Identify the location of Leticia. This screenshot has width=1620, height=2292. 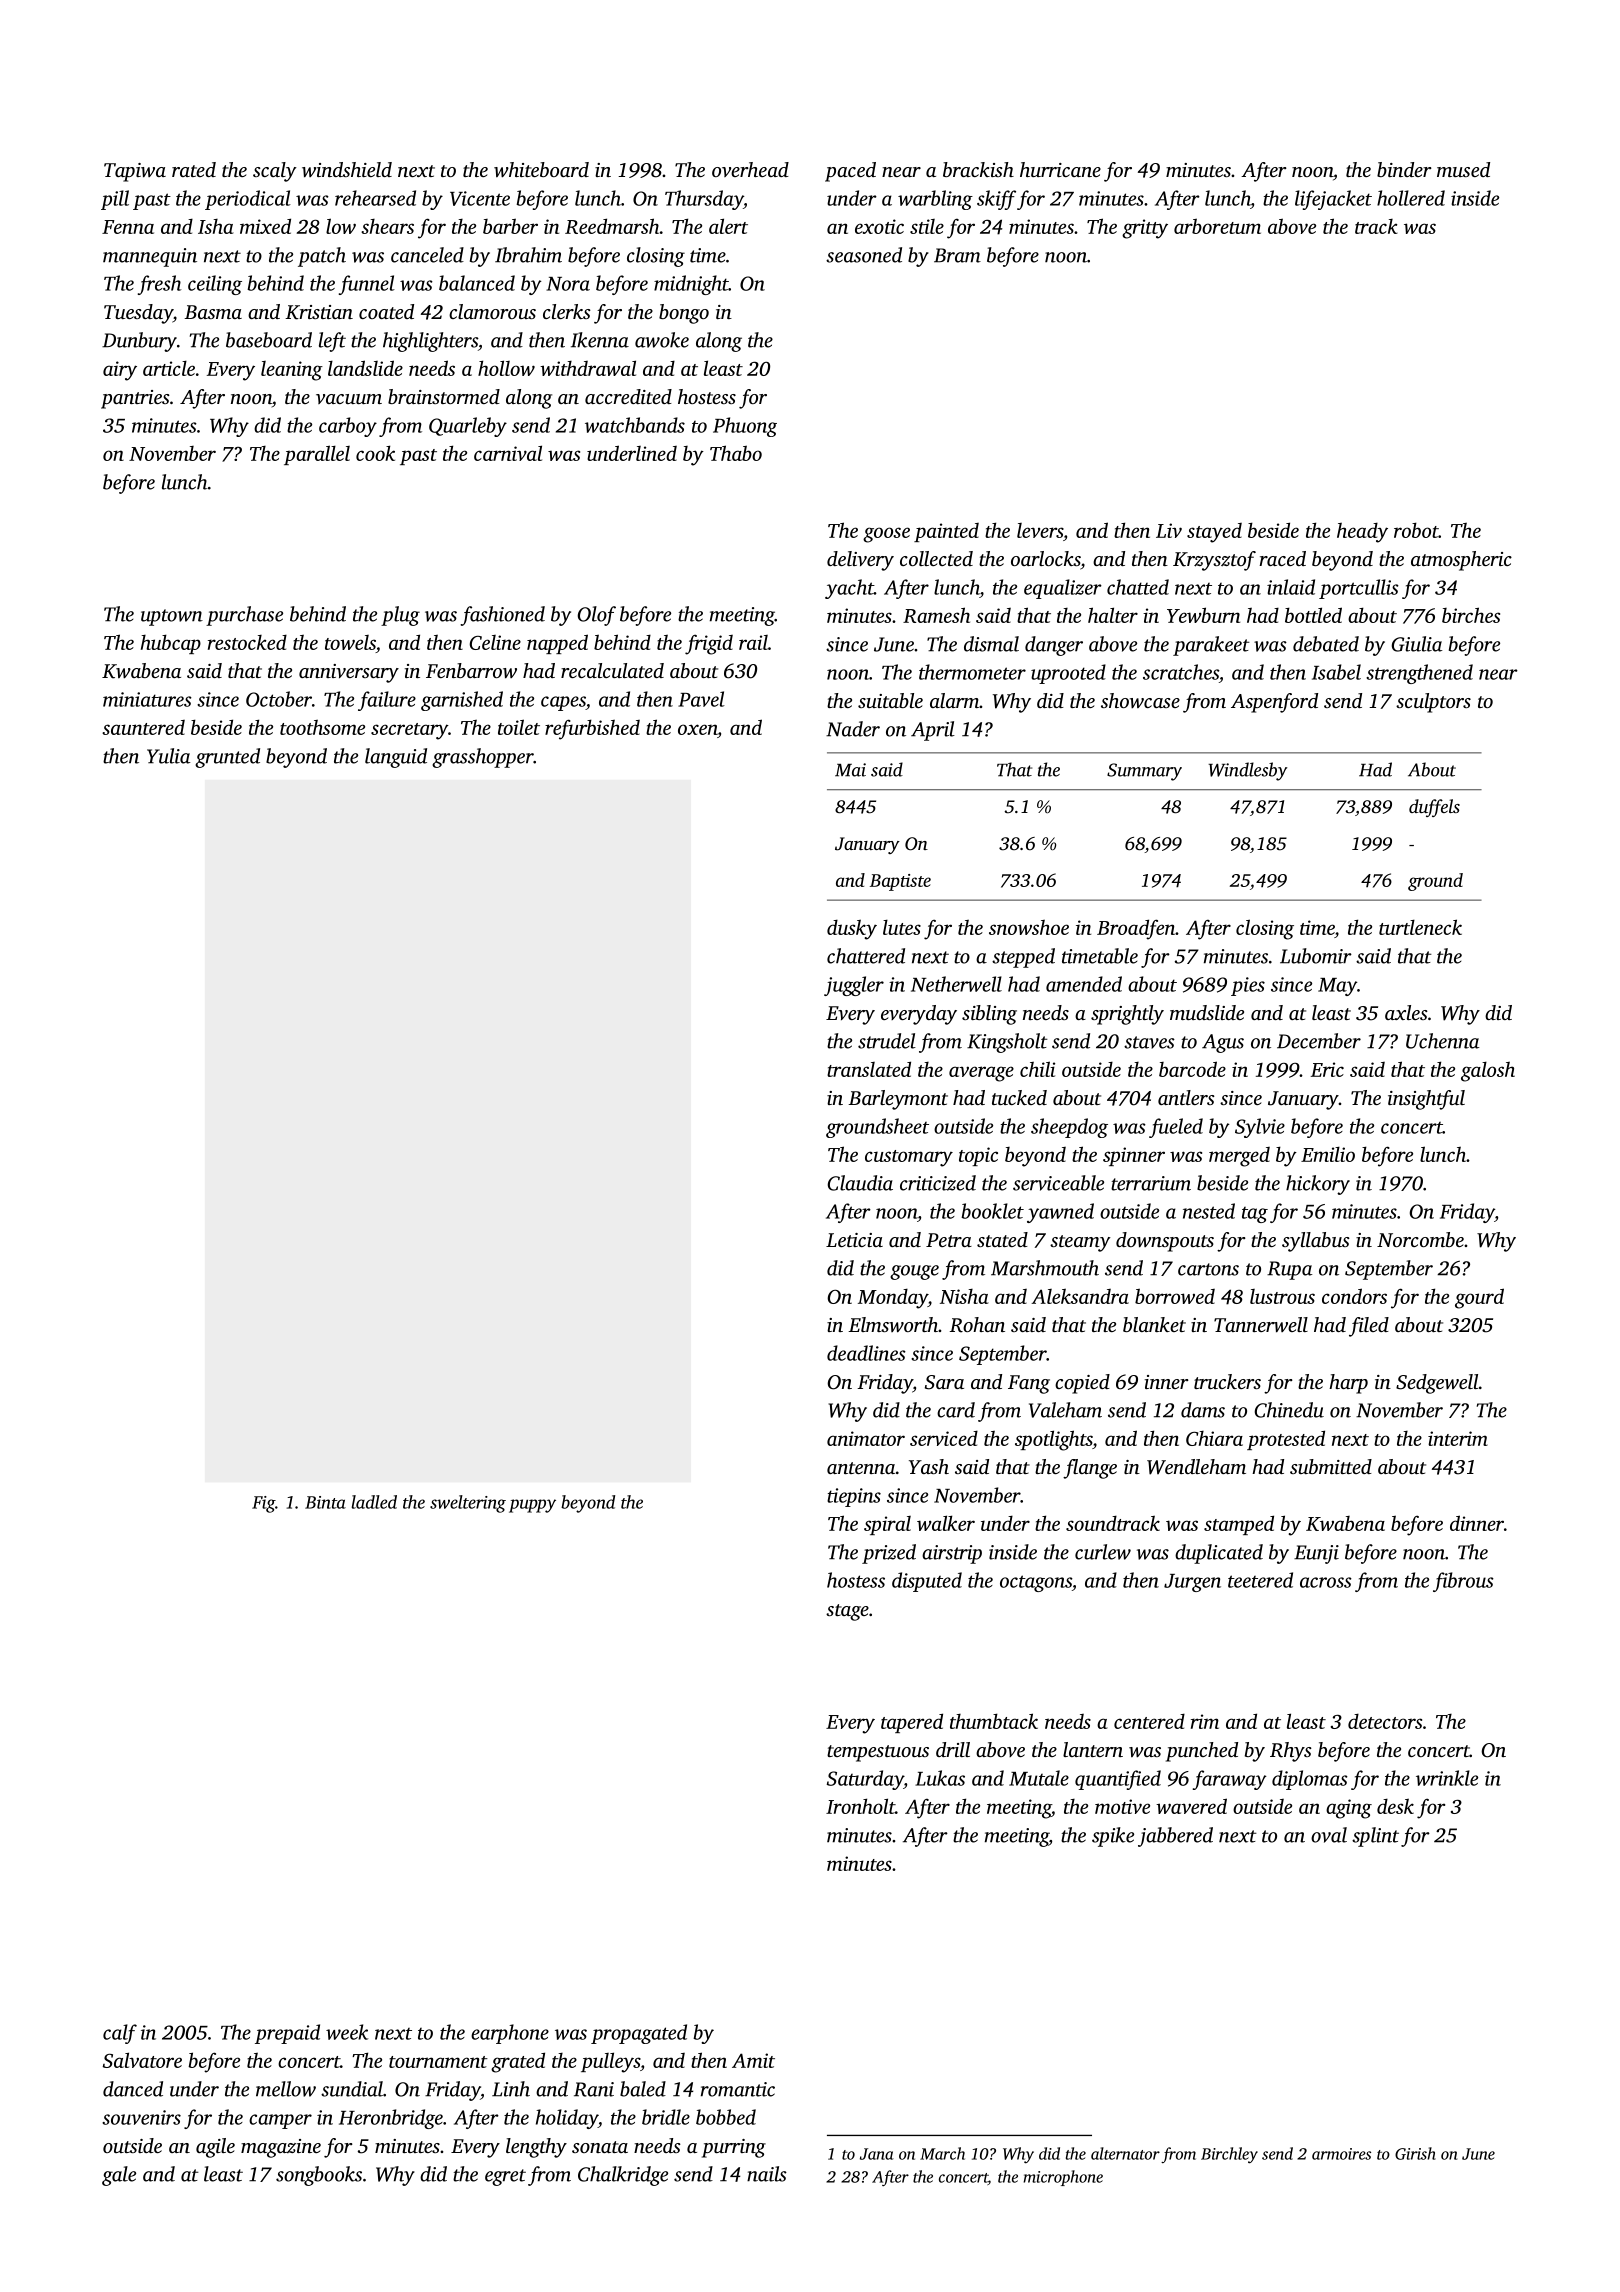
(854, 1240).
